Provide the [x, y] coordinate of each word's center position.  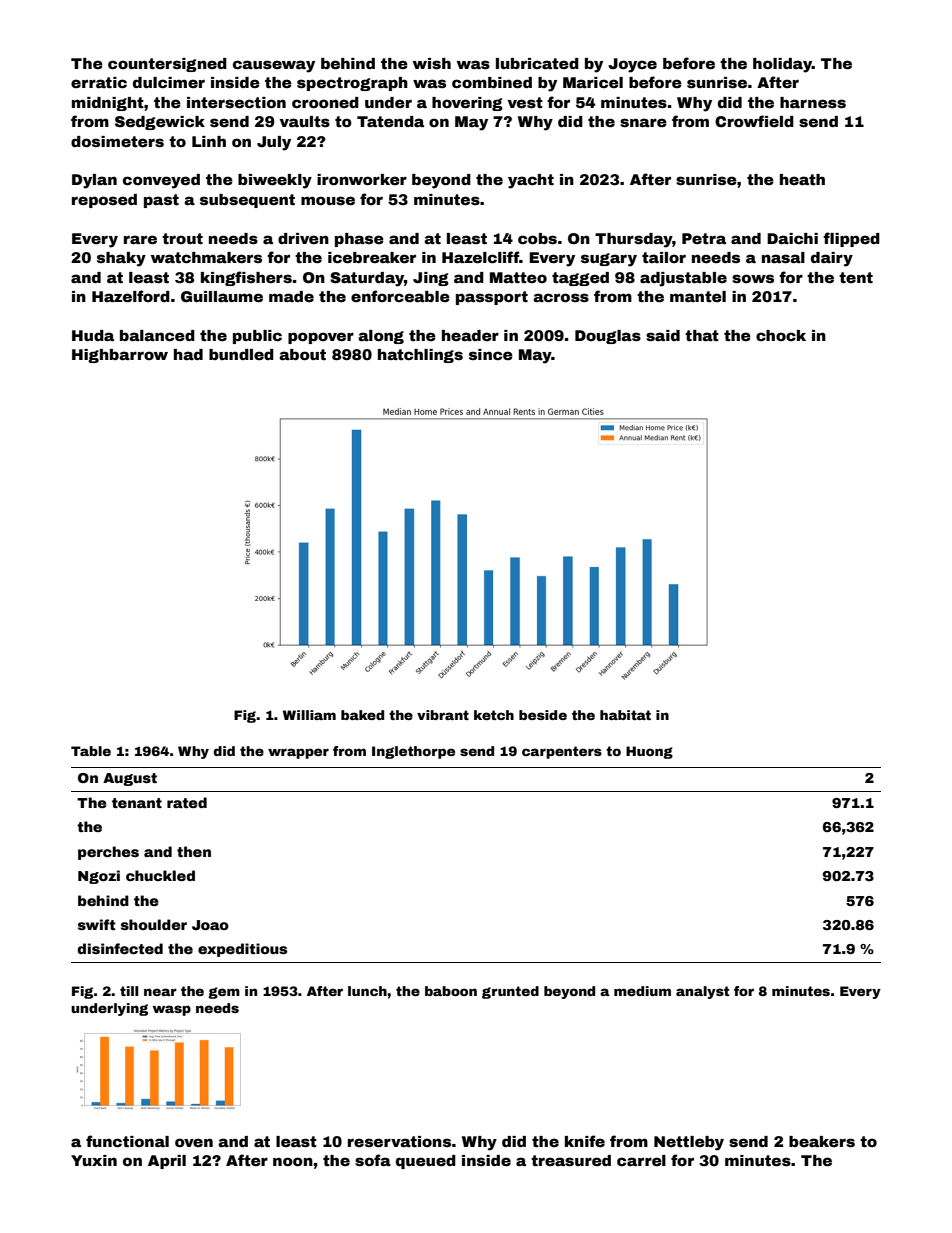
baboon [451, 991]
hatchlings [420, 356]
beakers [822, 1141]
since [491, 354]
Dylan [94, 181]
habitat [625, 715]
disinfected [120, 948]
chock [781, 335]
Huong [649, 752]
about [302, 354]
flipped [851, 239]
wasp [172, 1010]
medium [642, 991]
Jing [431, 279]
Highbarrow [120, 356]
